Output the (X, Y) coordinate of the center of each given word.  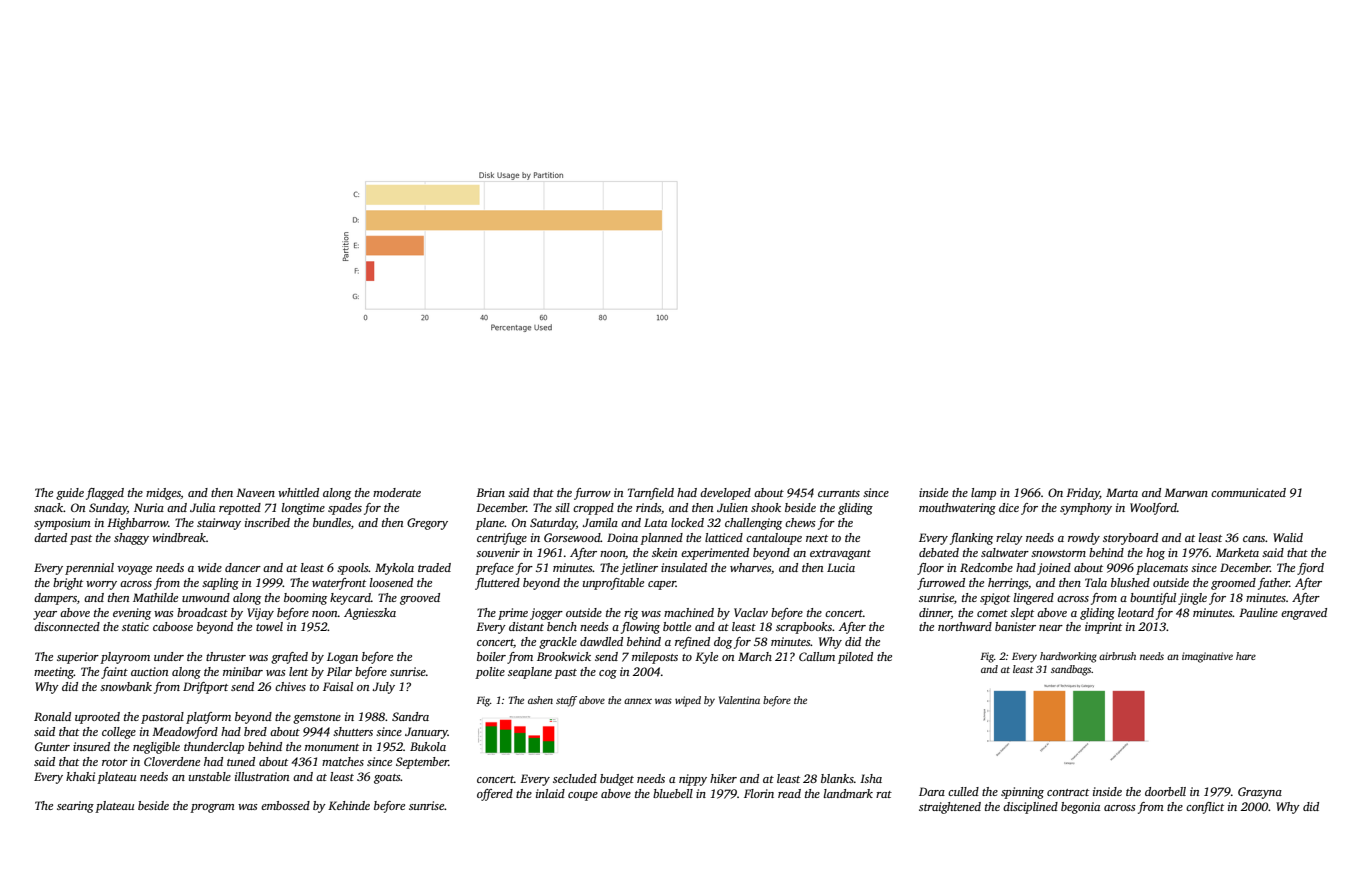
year (45, 615)
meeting (54, 673)
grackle (558, 643)
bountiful (1153, 599)
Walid (1288, 537)
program (212, 808)
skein (665, 552)
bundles (332, 522)
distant (526, 626)
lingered (1034, 599)
